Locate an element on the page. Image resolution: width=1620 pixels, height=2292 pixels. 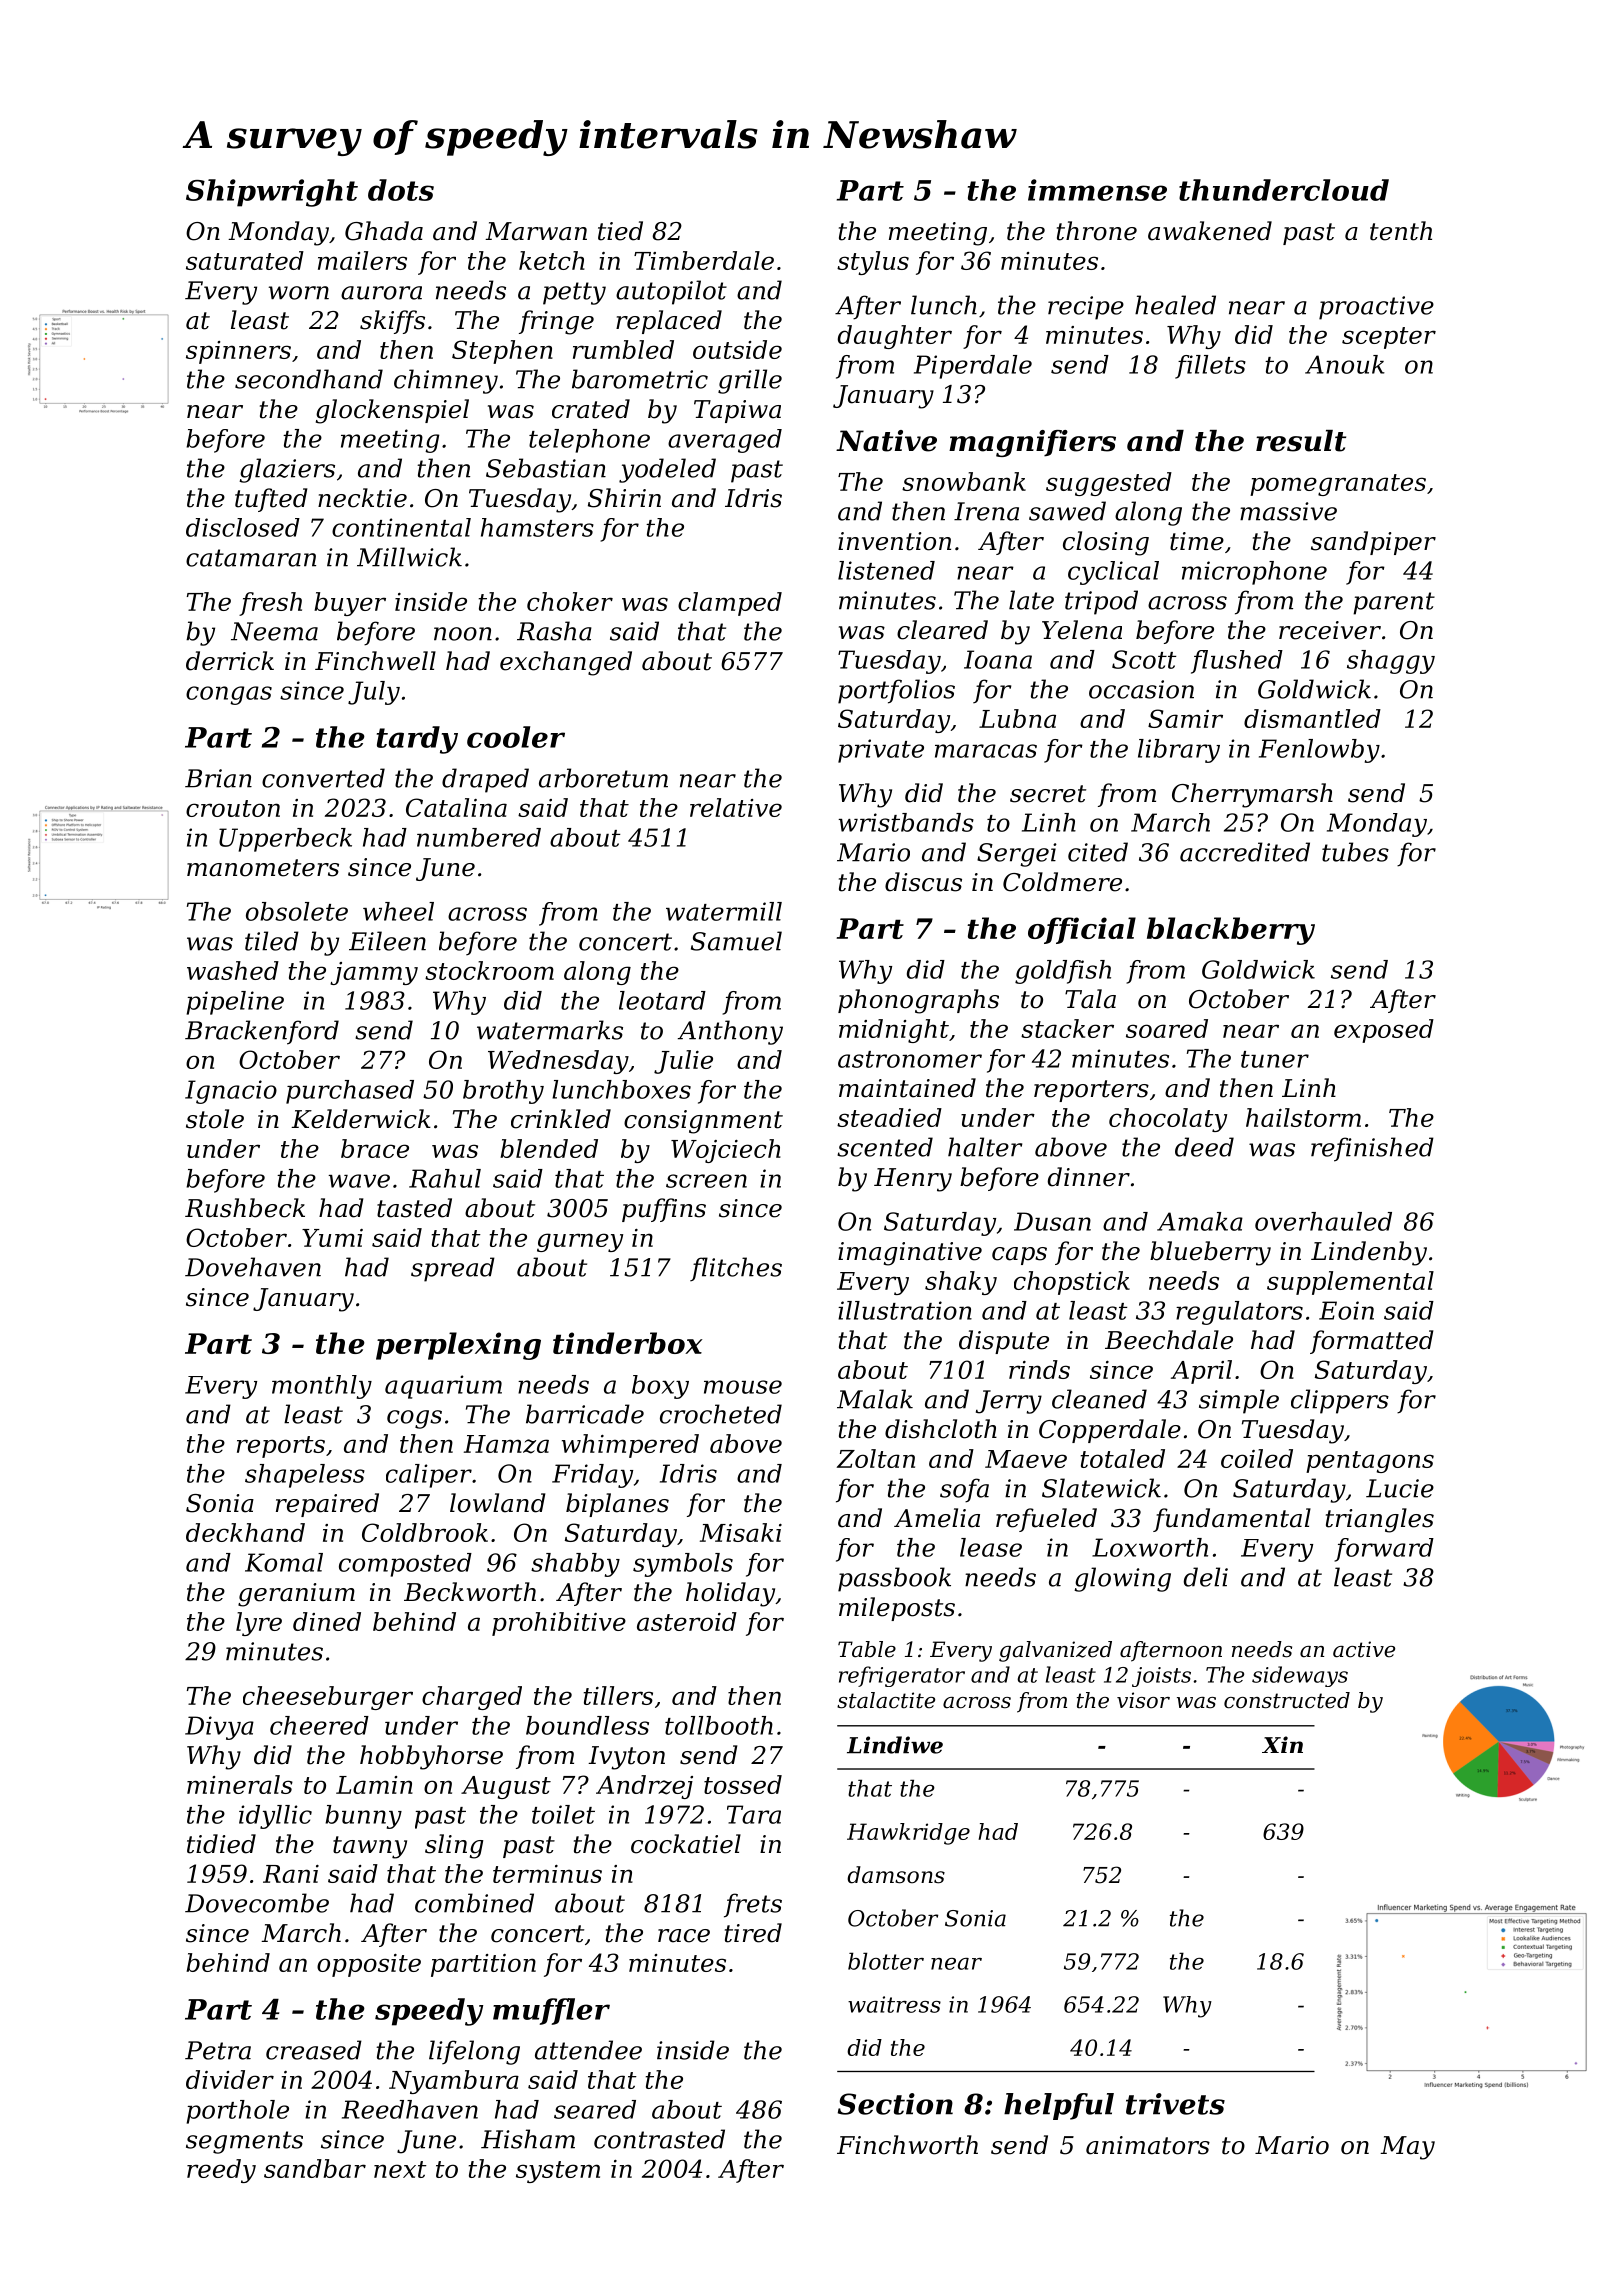
Finchworth is located at coordinates (907, 2145).
